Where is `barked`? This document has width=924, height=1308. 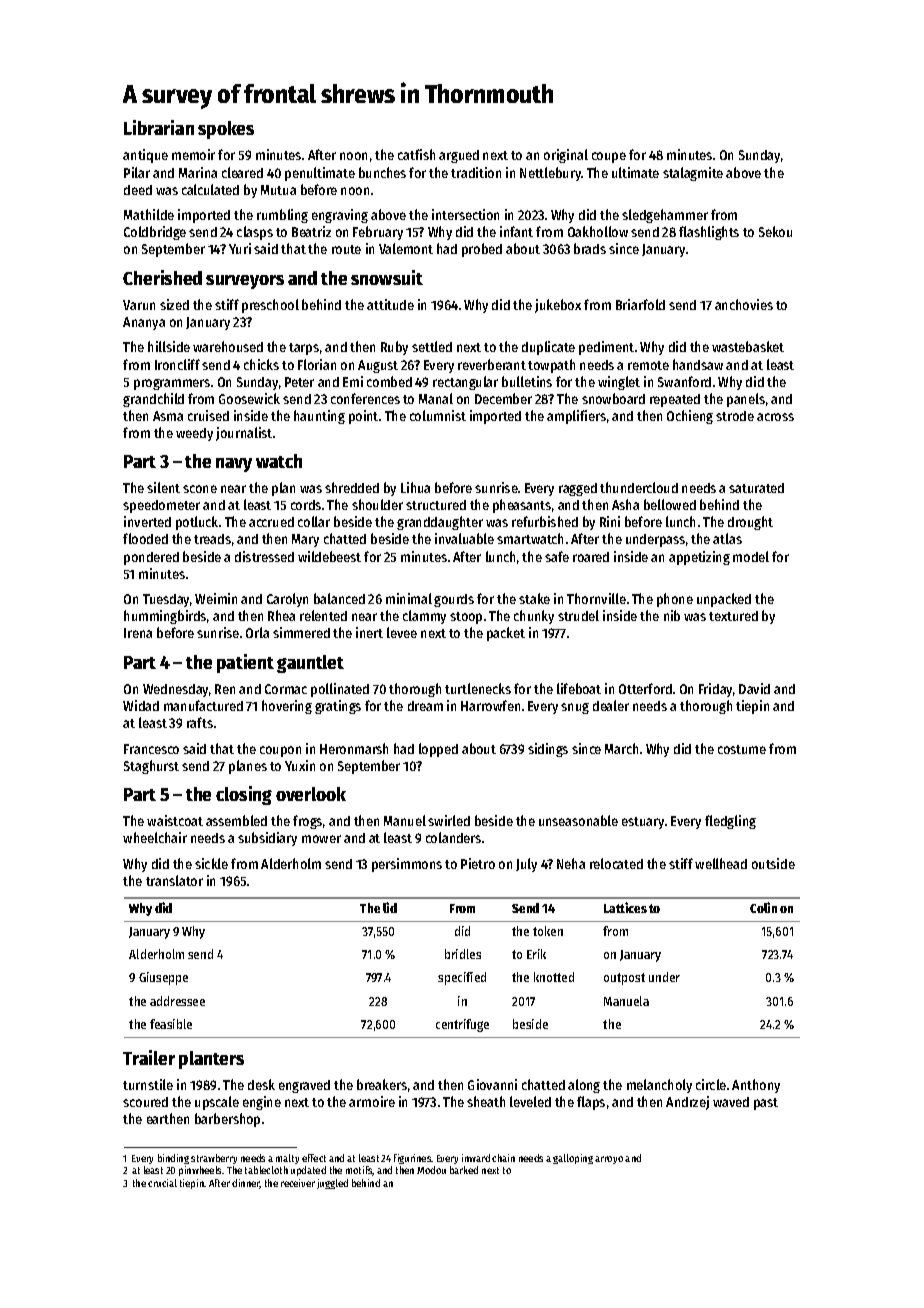 barked is located at coordinates (464, 1170).
